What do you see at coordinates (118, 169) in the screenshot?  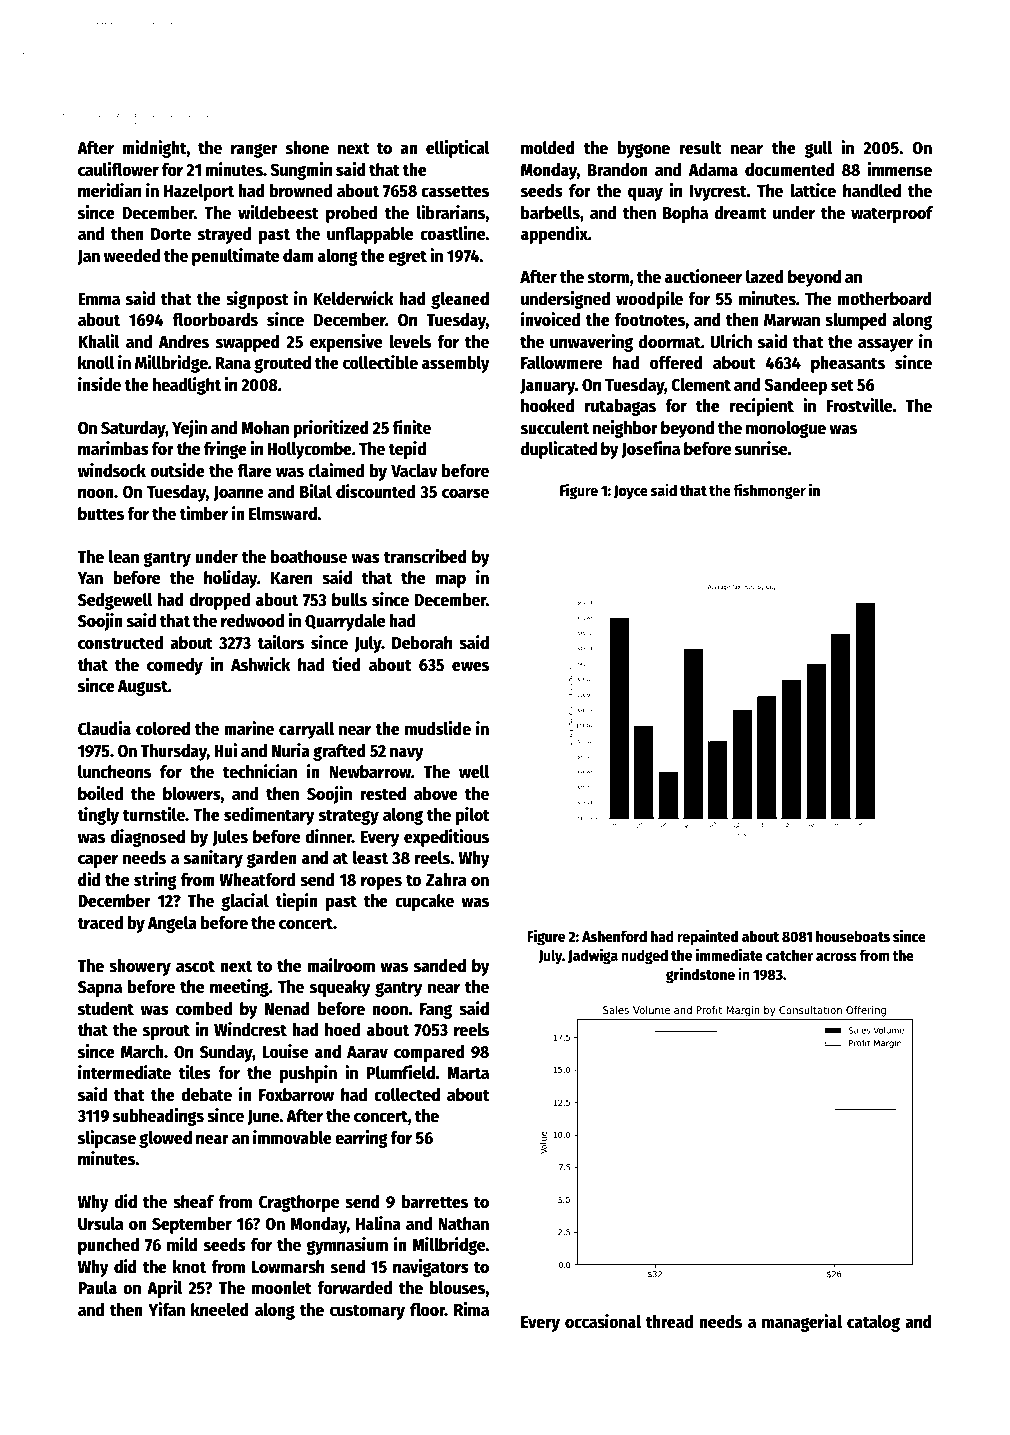 I see `cauliflower` at bounding box center [118, 169].
